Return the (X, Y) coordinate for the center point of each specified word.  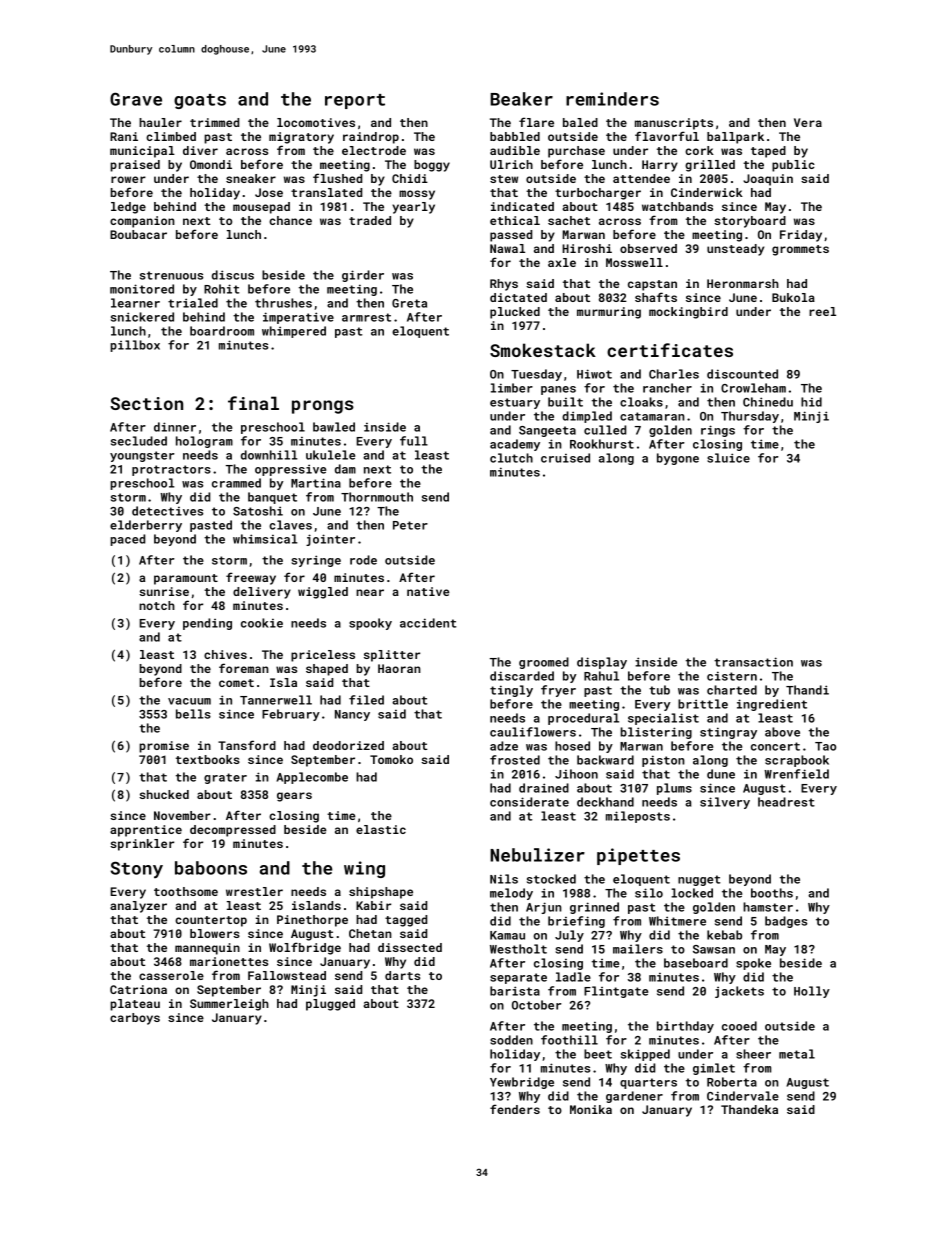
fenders (515, 1109)
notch (157, 605)
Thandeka (749, 1109)
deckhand (605, 802)
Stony (137, 869)
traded (370, 220)
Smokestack (543, 350)
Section (146, 403)
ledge (128, 208)
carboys (135, 1019)
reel (822, 311)
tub (659, 690)
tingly (511, 691)
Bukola (793, 297)
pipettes (638, 856)
